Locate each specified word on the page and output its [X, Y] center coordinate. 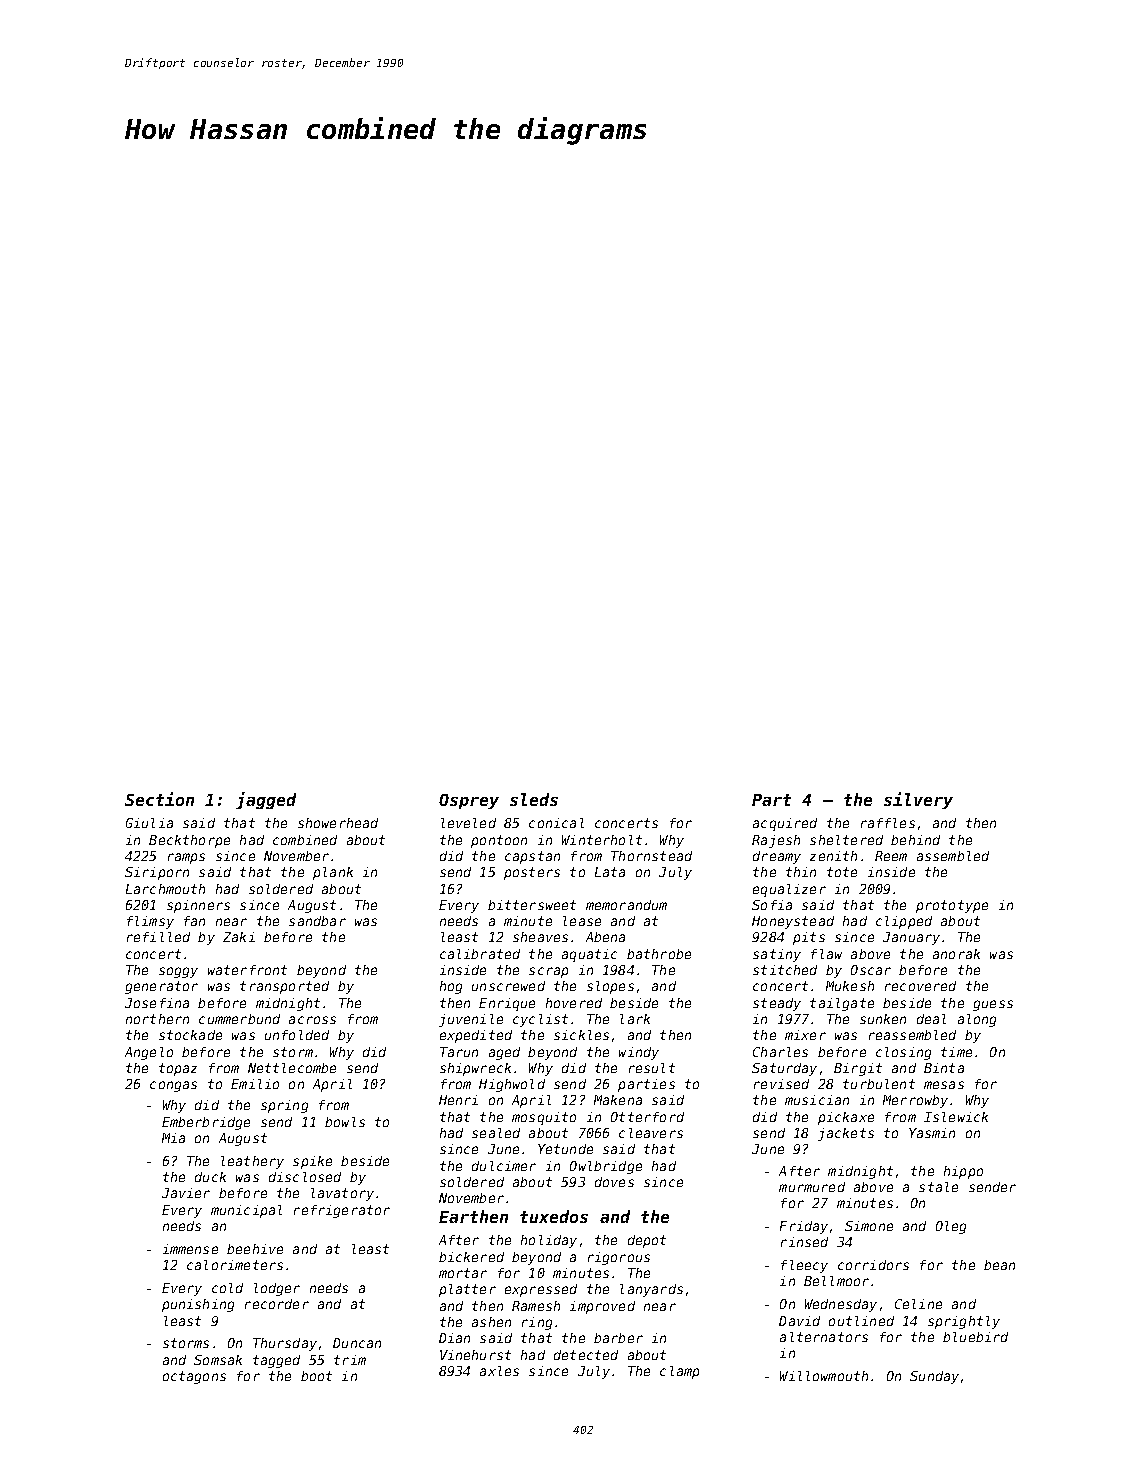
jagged [266, 800]
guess [993, 1005]
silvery [918, 800]
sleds [534, 799]
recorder [277, 1304]
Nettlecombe [292, 1068]
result [652, 1068]
